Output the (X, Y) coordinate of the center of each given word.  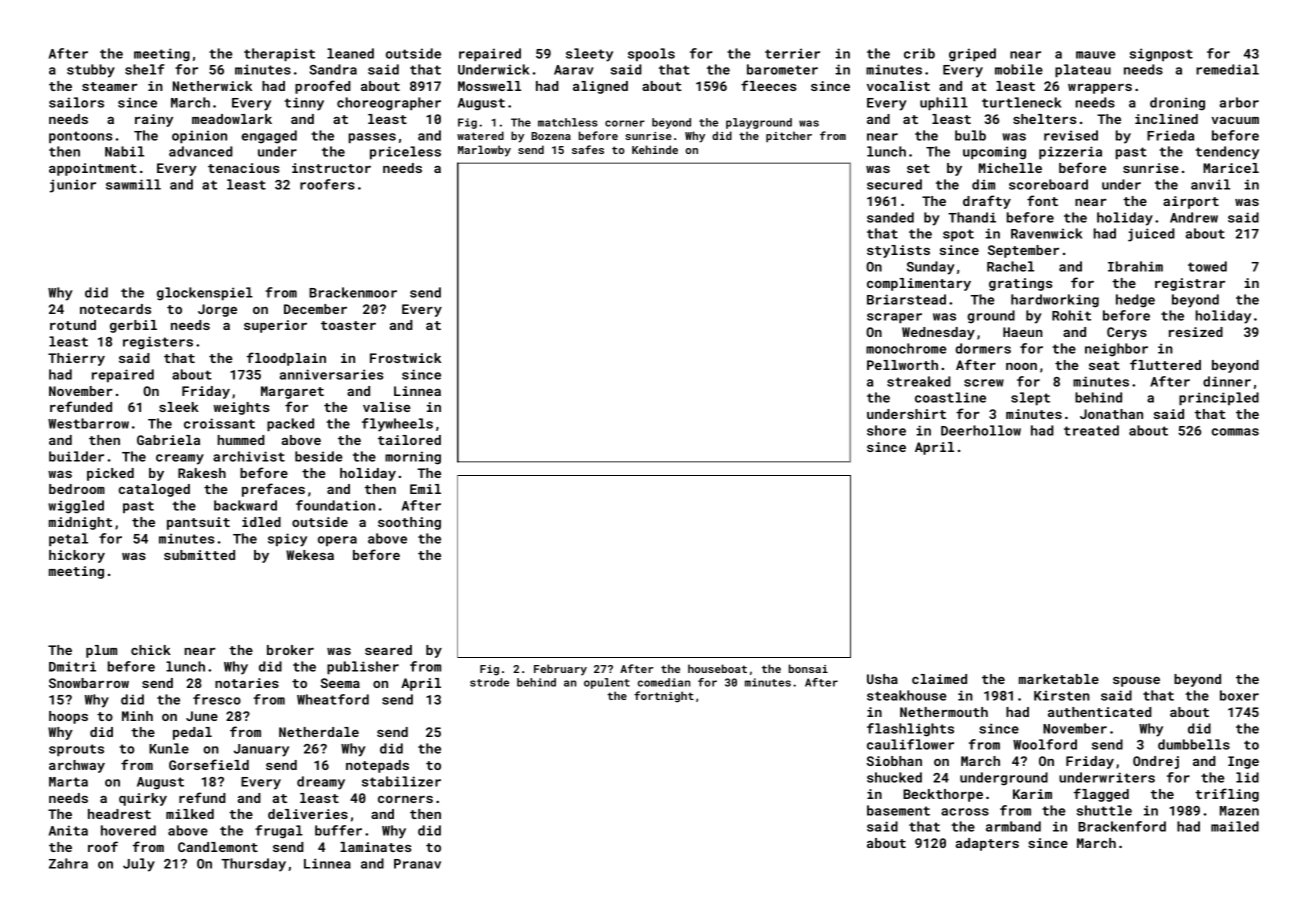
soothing (409, 523)
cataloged (154, 490)
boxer (1239, 695)
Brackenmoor (353, 292)
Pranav (417, 864)
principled (1219, 399)
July (139, 865)
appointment (93, 169)
